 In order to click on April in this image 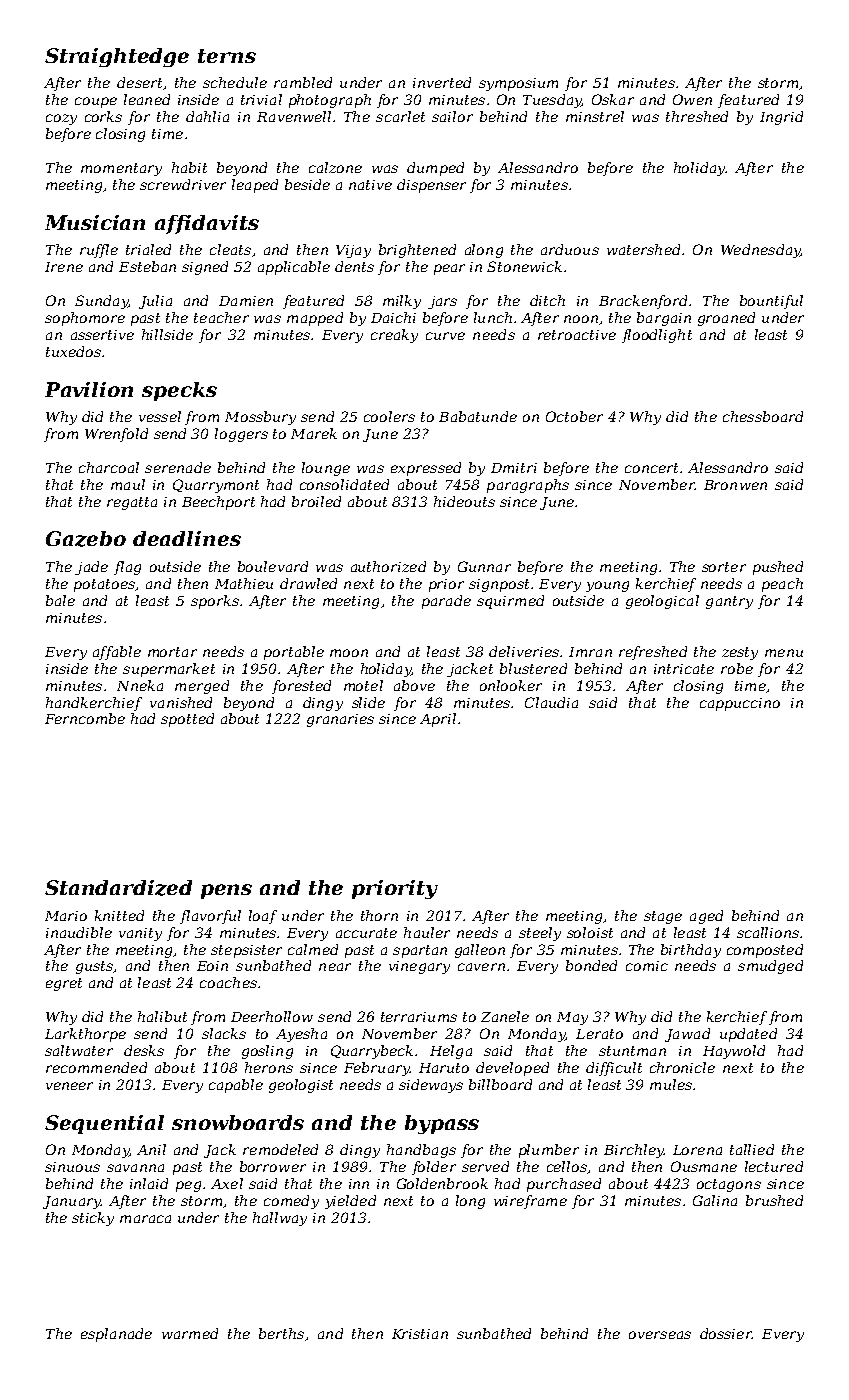, I will do `click(438, 720)`.
